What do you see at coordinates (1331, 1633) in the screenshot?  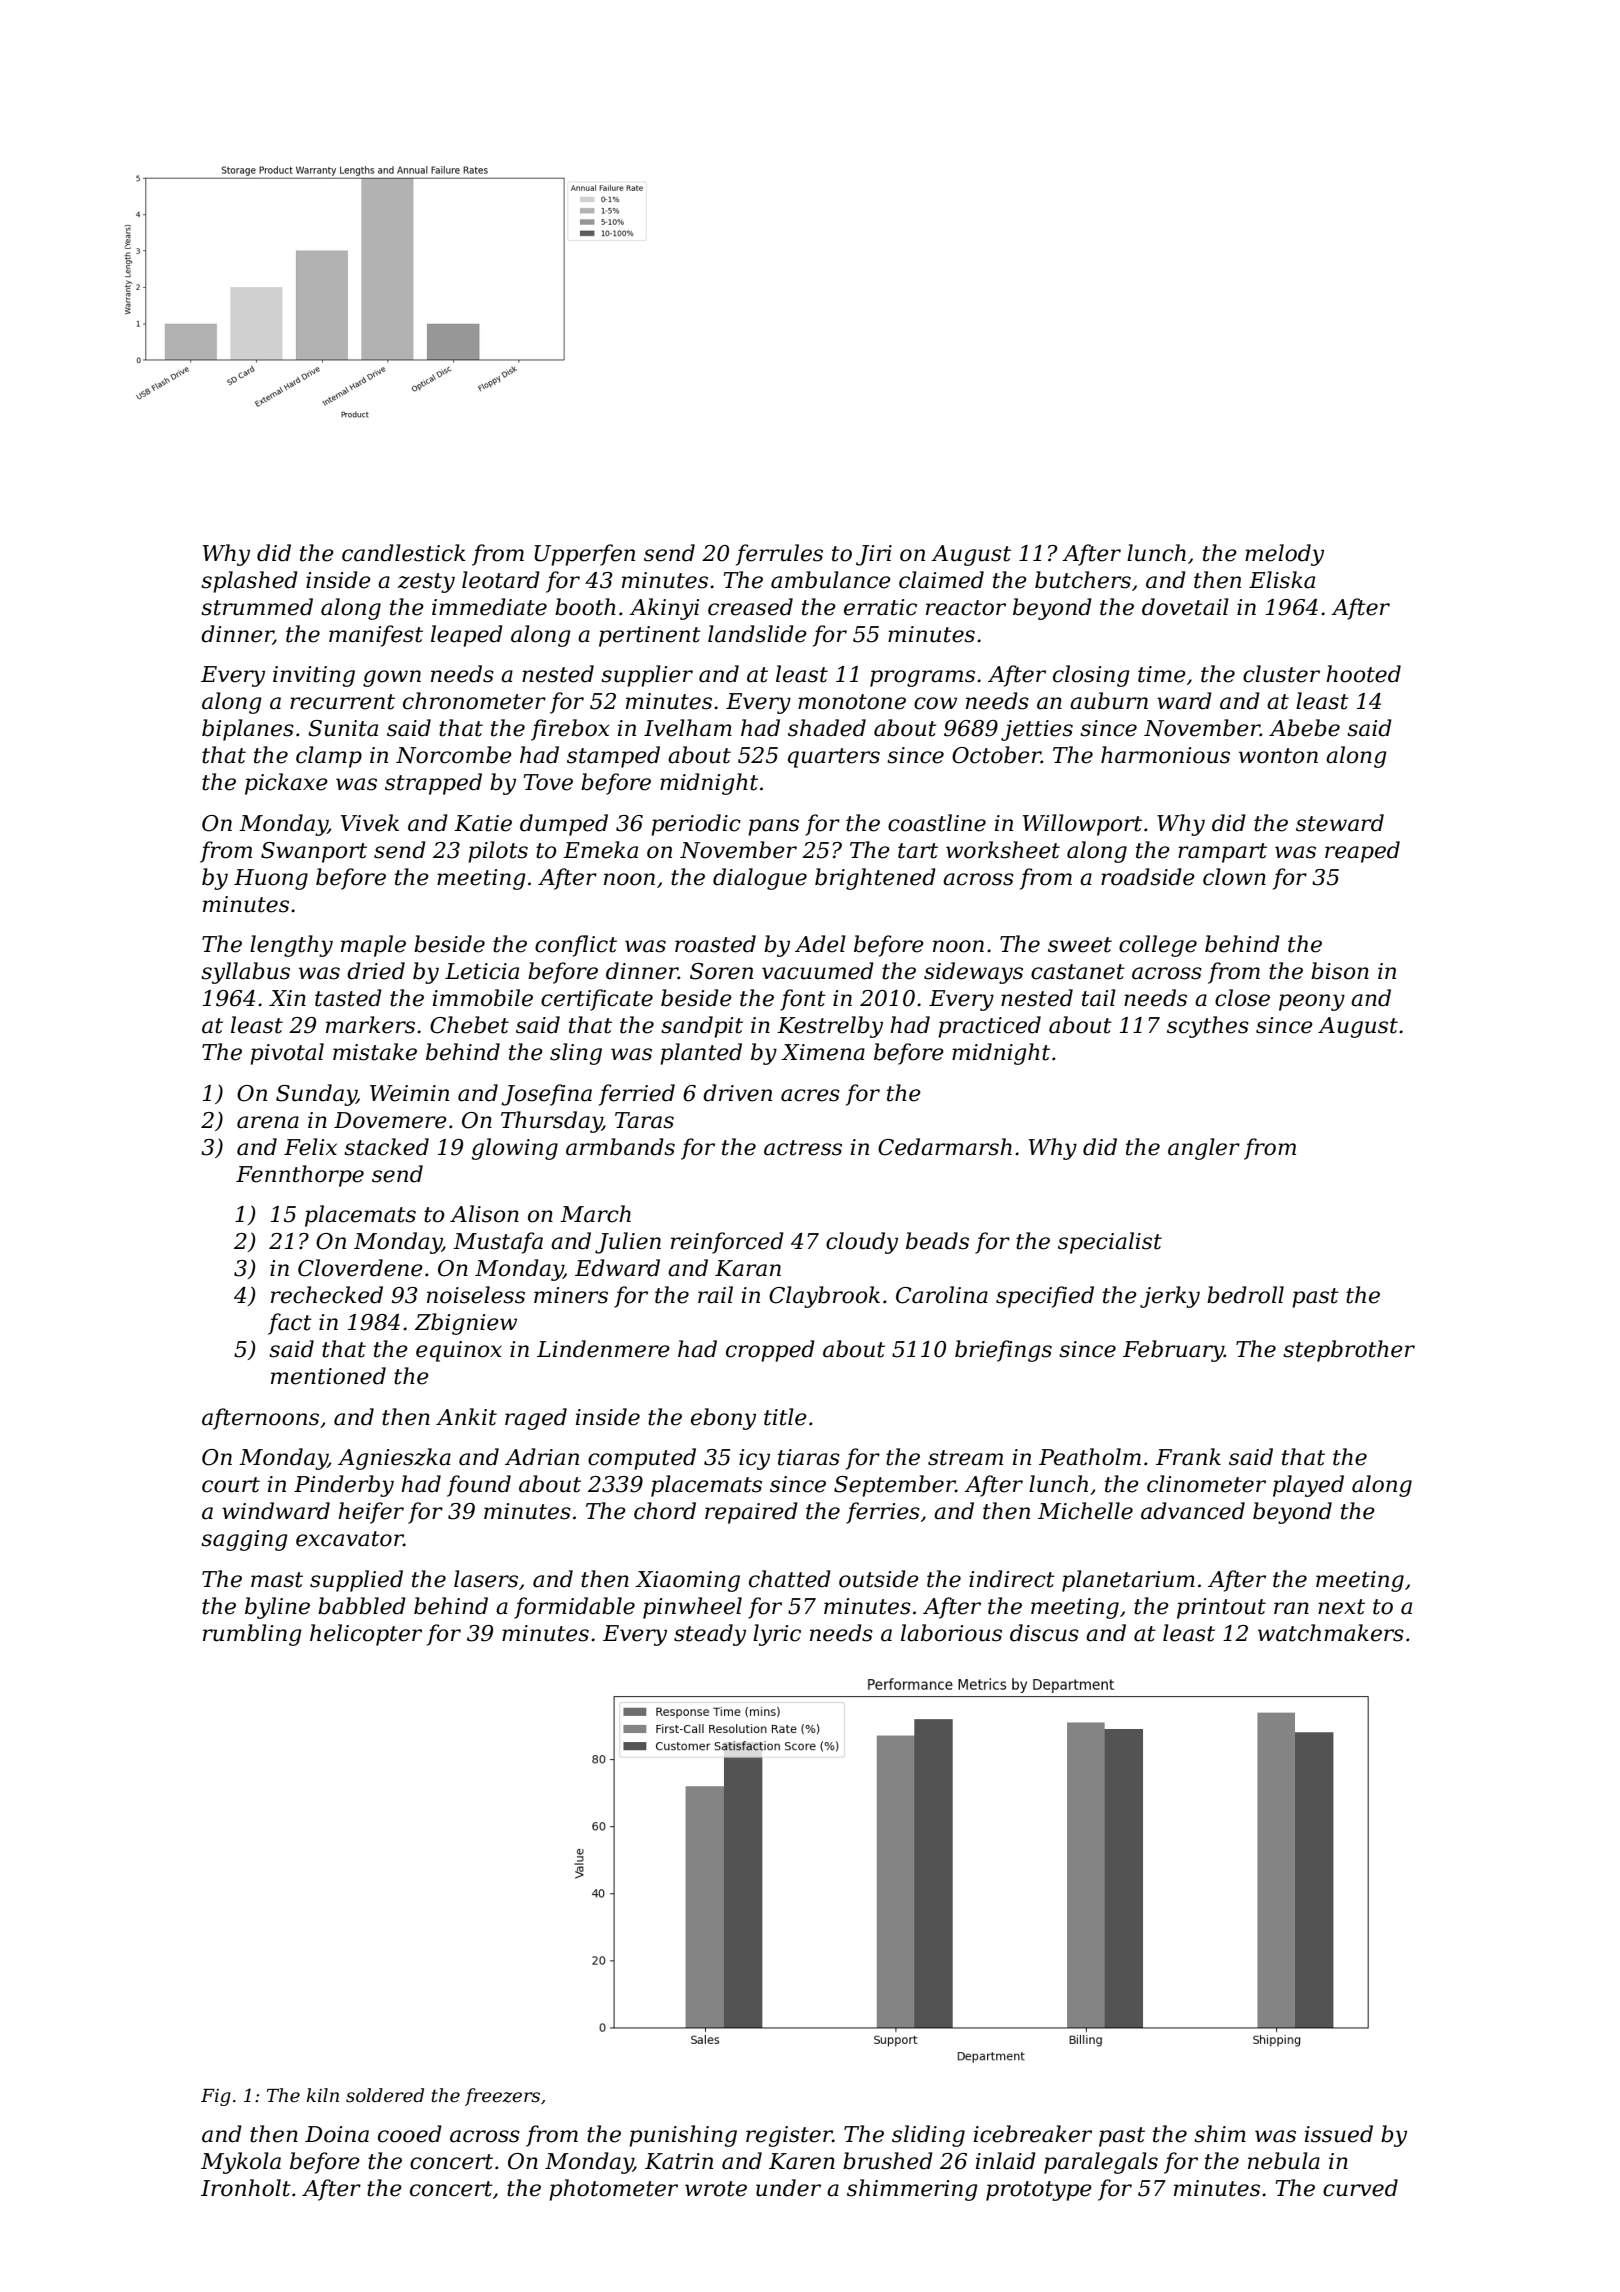 I see `watchmakers` at bounding box center [1331, 1633].
